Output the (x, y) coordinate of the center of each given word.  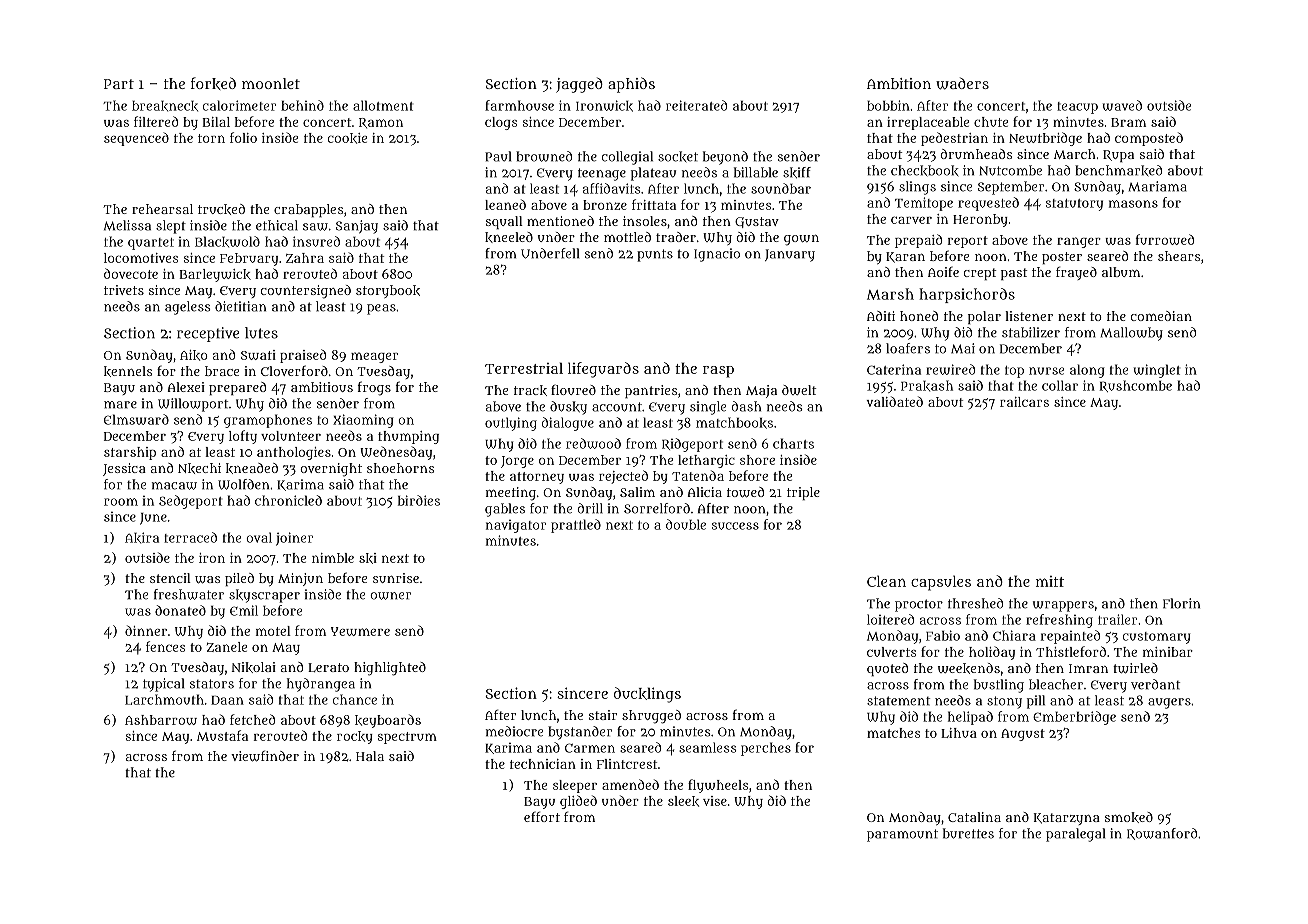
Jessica (124, 469)
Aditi (881, 316)
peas (381, 309)
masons (1133, 204)
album (1121, 272)
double (686, 524)
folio (243, 137)
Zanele (227, 647)
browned (544, 156)
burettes (968, 833)
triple (803, 493)
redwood (593, 443)
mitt (1050, 581)
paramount (902, 835)
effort (542, 816)
